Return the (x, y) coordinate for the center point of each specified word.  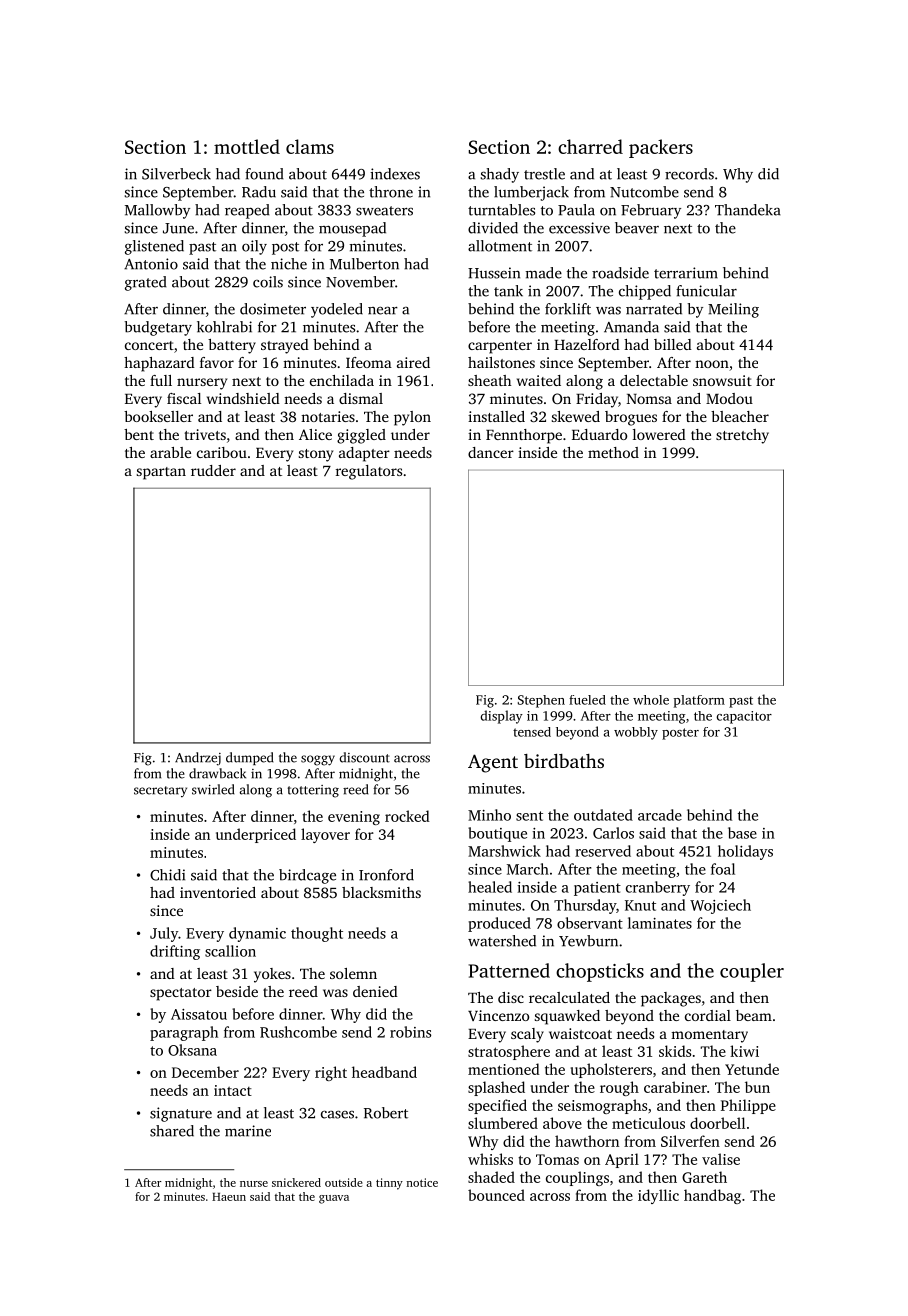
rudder (213, 470)
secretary (160, 791)
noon (712, 364)
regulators (369, 472)
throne (391, 192)
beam (754, 1015)
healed (490, 887)
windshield (243, 398)
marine (248, 1131)
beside (237, 991)
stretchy (742, 436)
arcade (660, 815)
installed (496, 416)
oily (254, 247)
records (689, 174)
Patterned (509, 970)
